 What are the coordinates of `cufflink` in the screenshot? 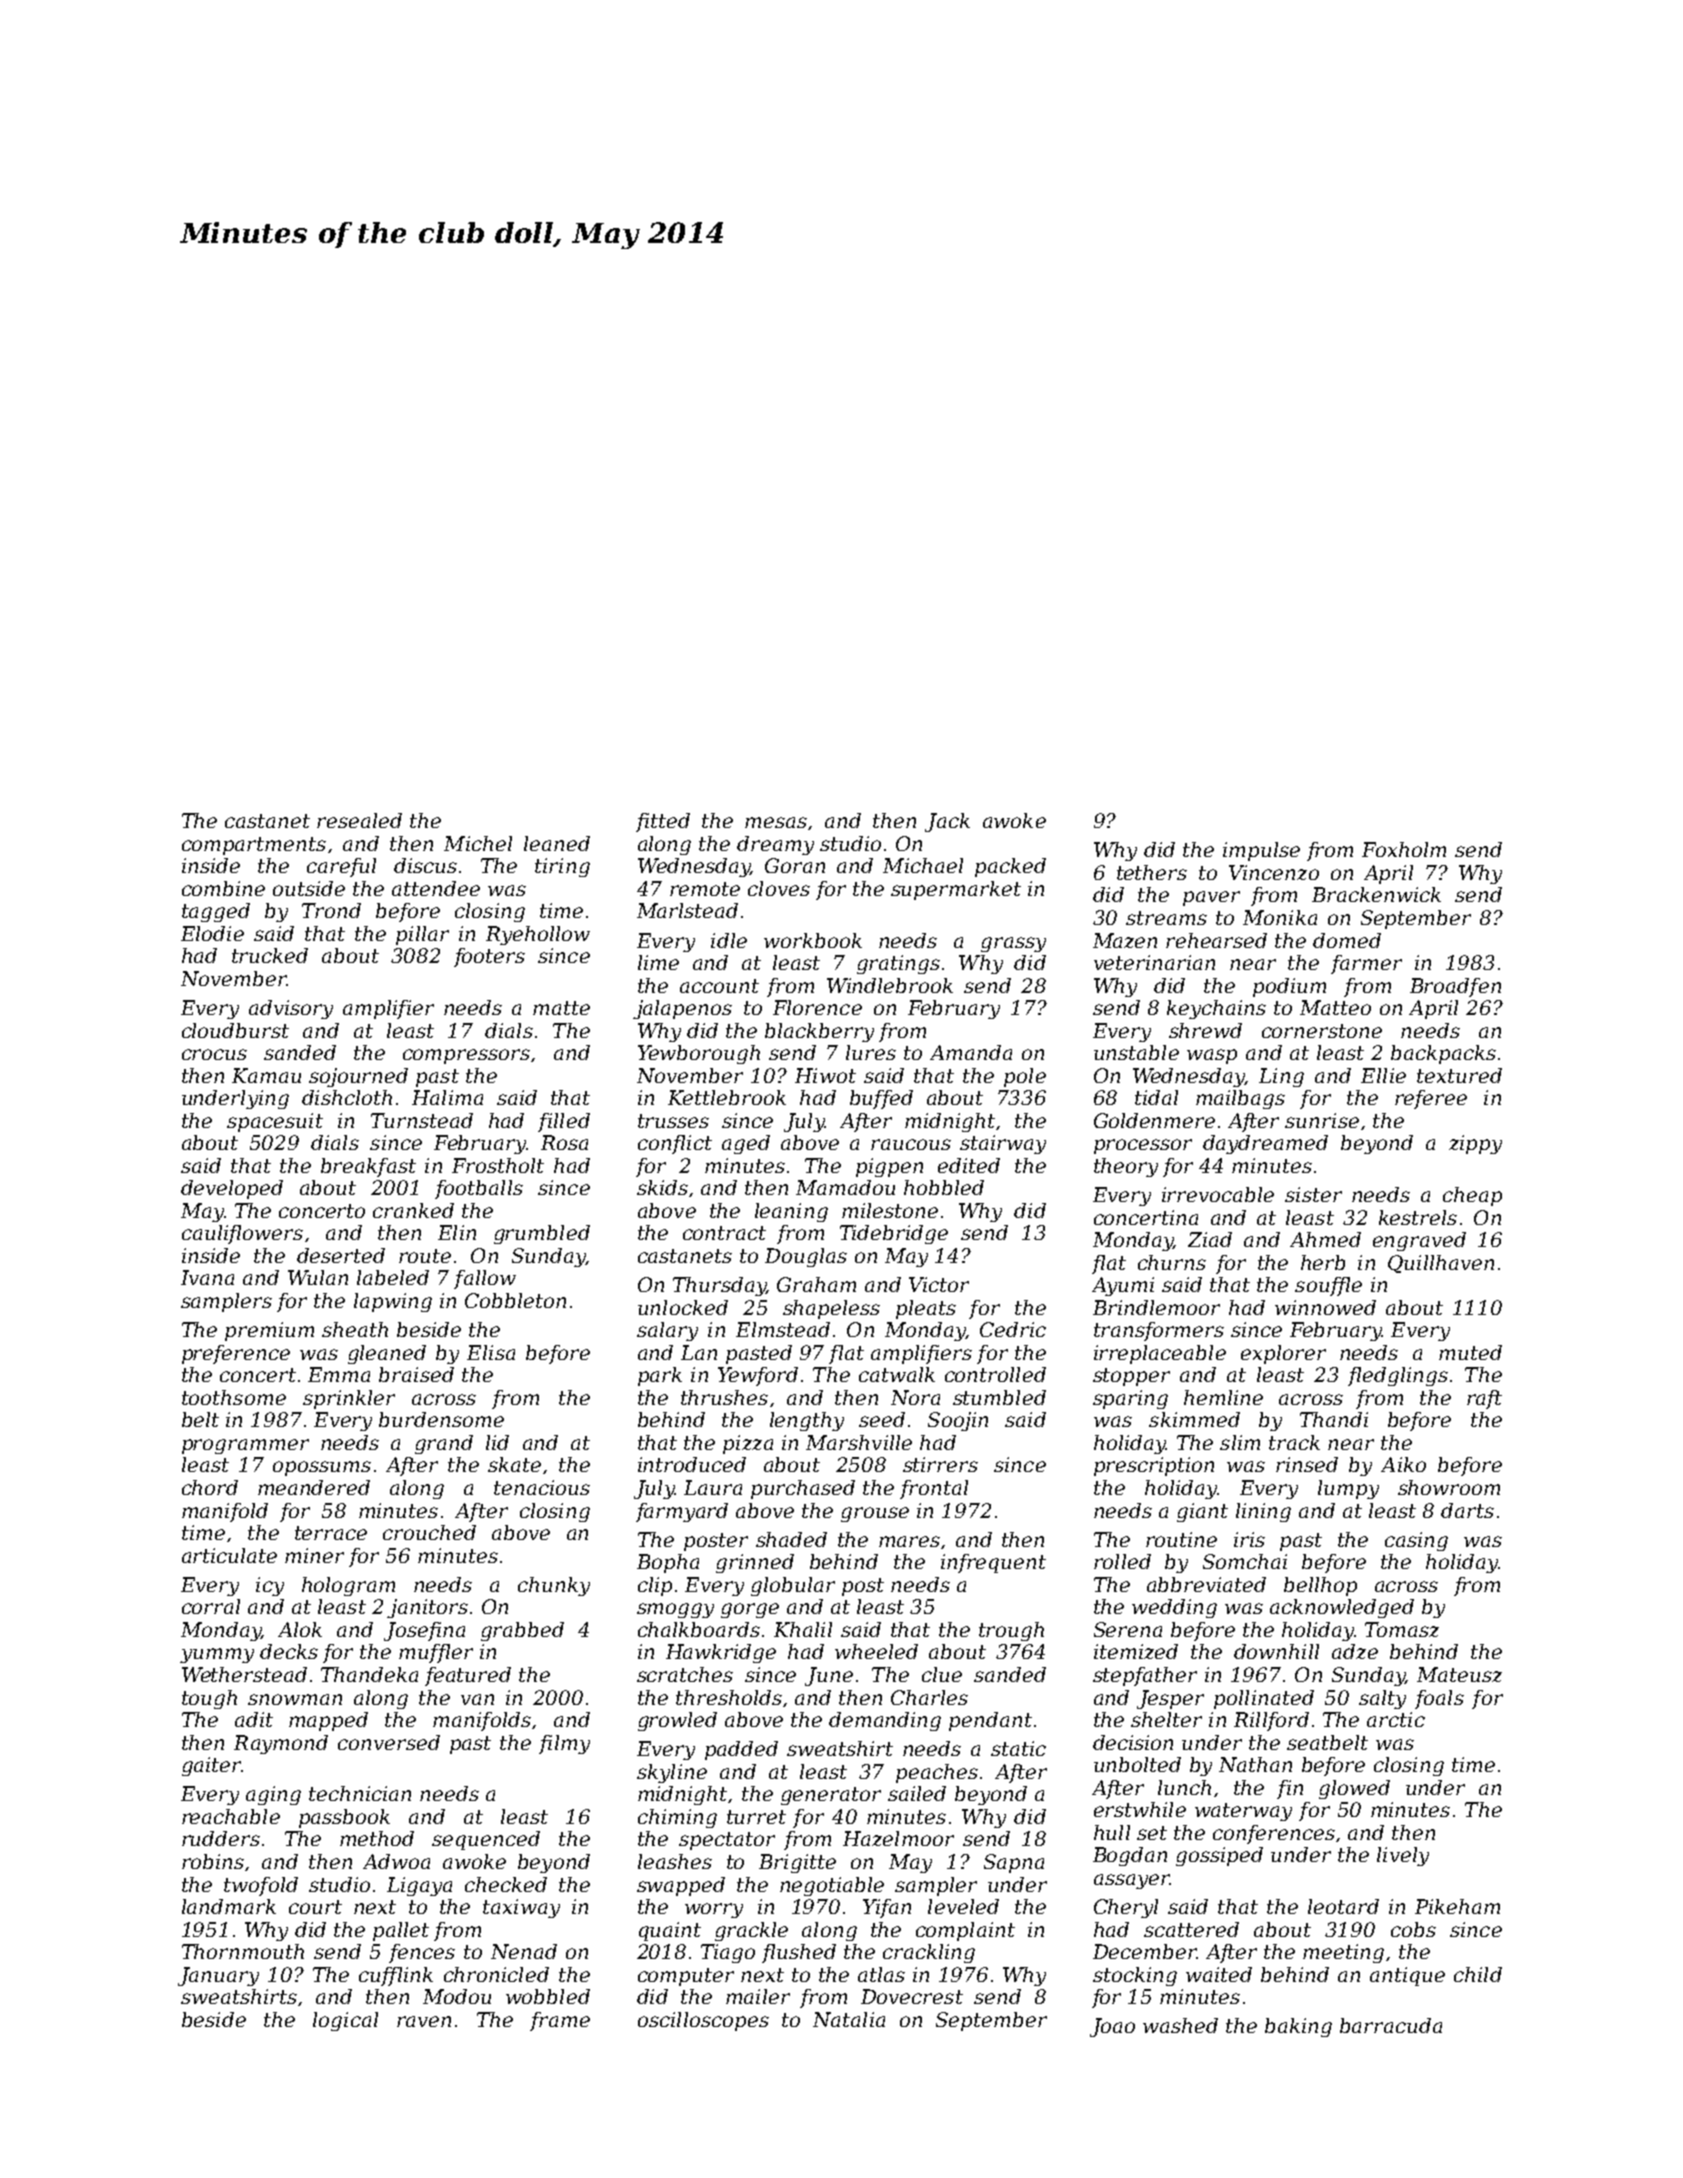 It's located at (396, 1976).
